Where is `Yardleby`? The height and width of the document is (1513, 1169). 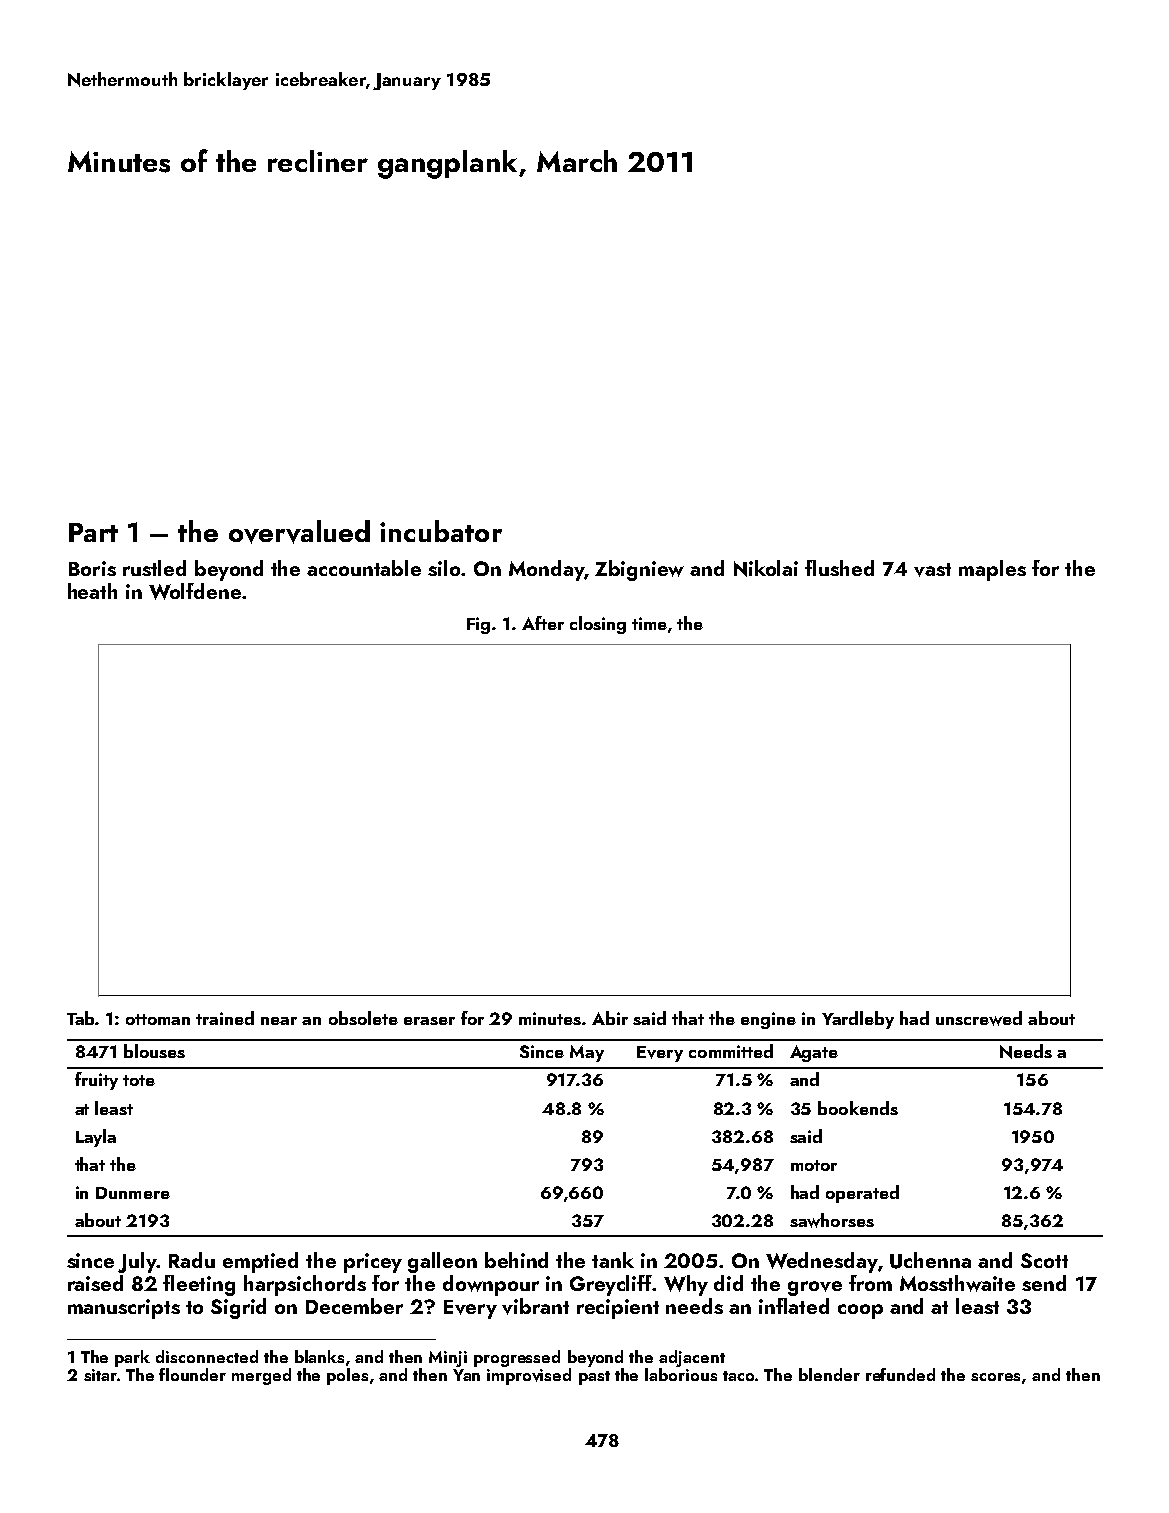
Yardleby is located at coordinates (858, 1020).
